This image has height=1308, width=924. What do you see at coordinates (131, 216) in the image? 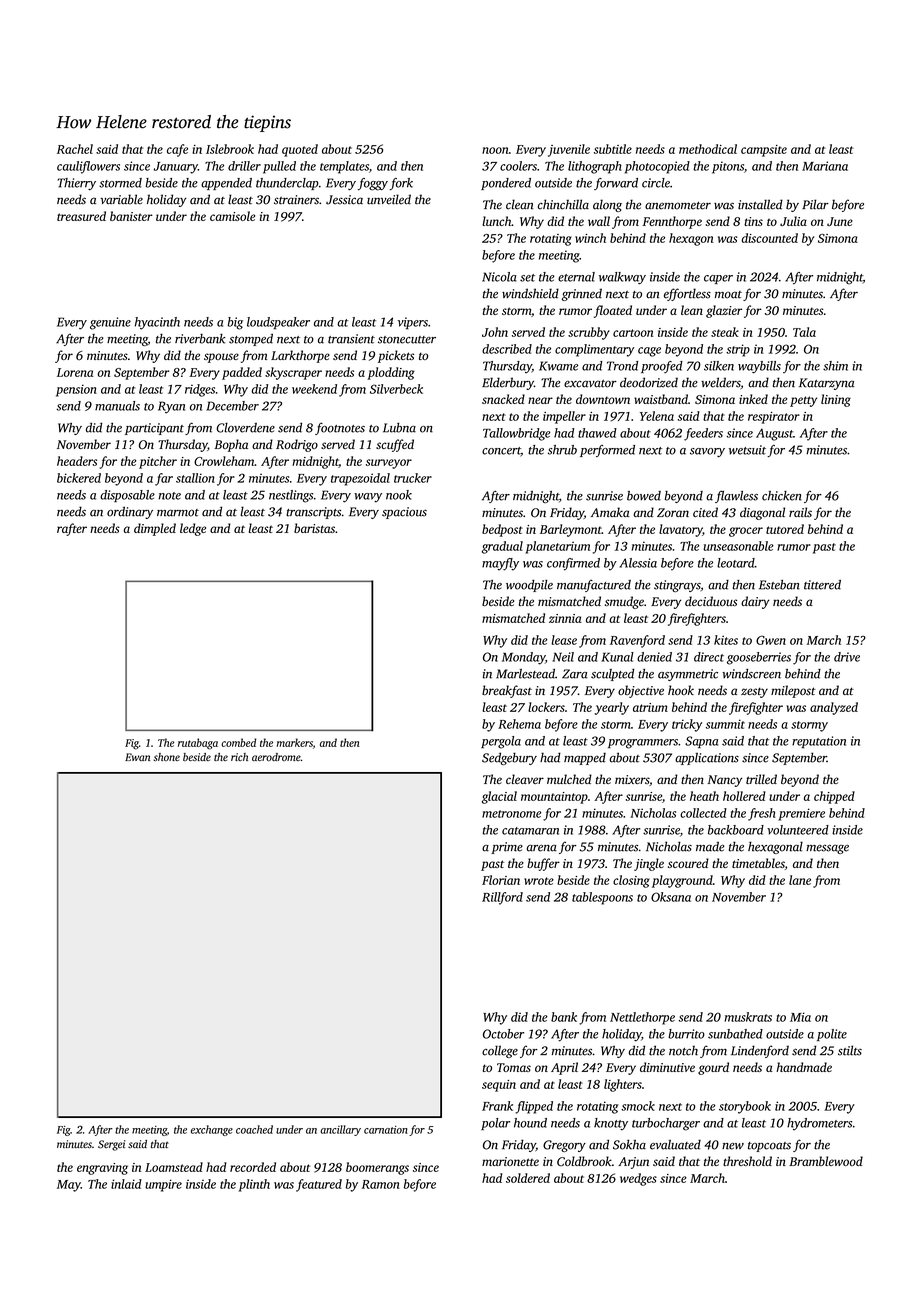
I see `banister` at bounding box center [131, 216].
